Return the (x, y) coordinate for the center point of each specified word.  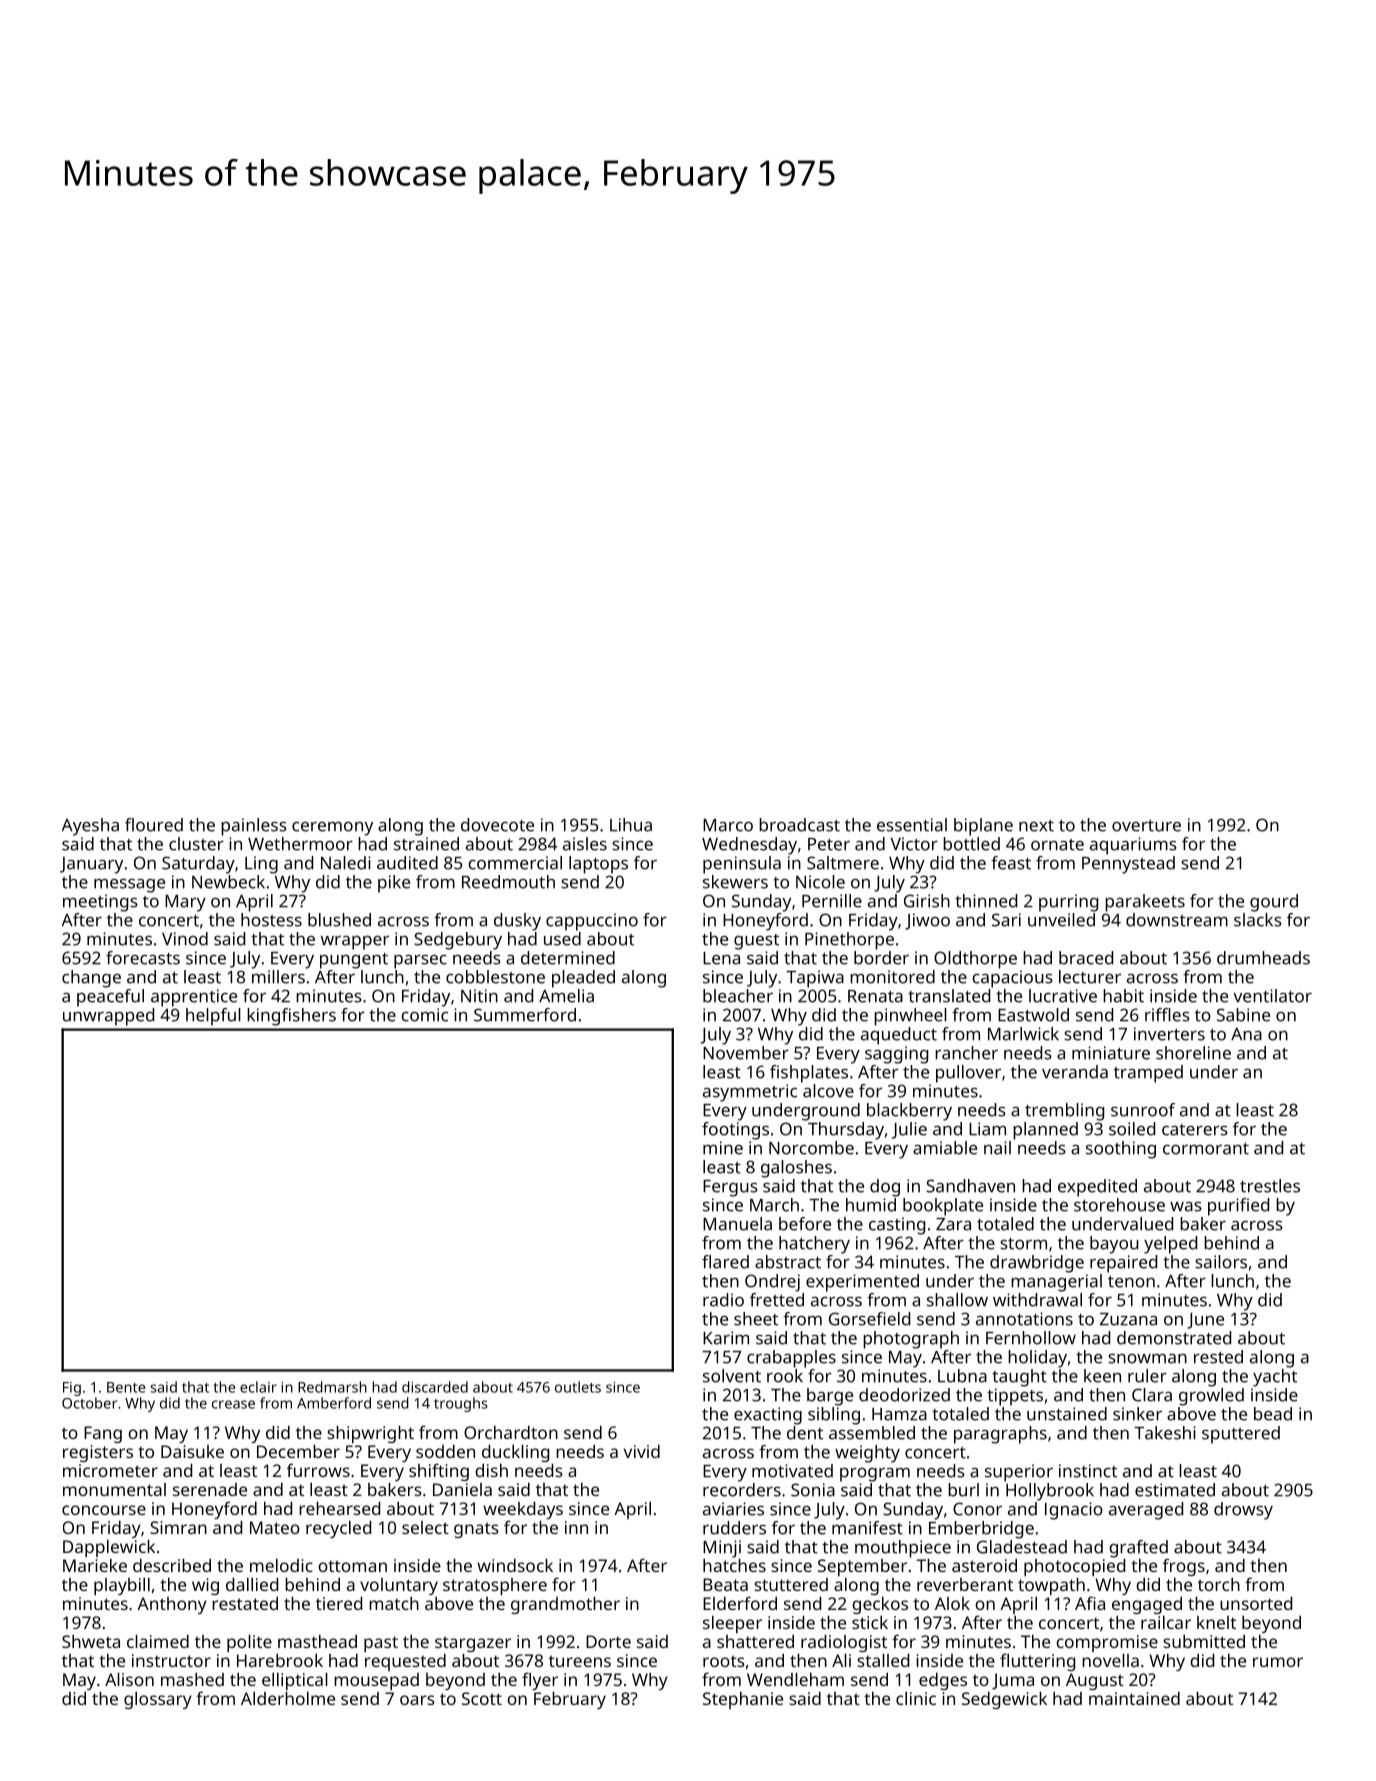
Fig (72, 1389)
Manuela (737, 1224)
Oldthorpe (975, 960)
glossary (158, 1700)
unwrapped (108, 1017)
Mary (185, 903)
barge (830, 1397)
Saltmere (843, 863)
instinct (1088, 1471)
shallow (957, 1300)
